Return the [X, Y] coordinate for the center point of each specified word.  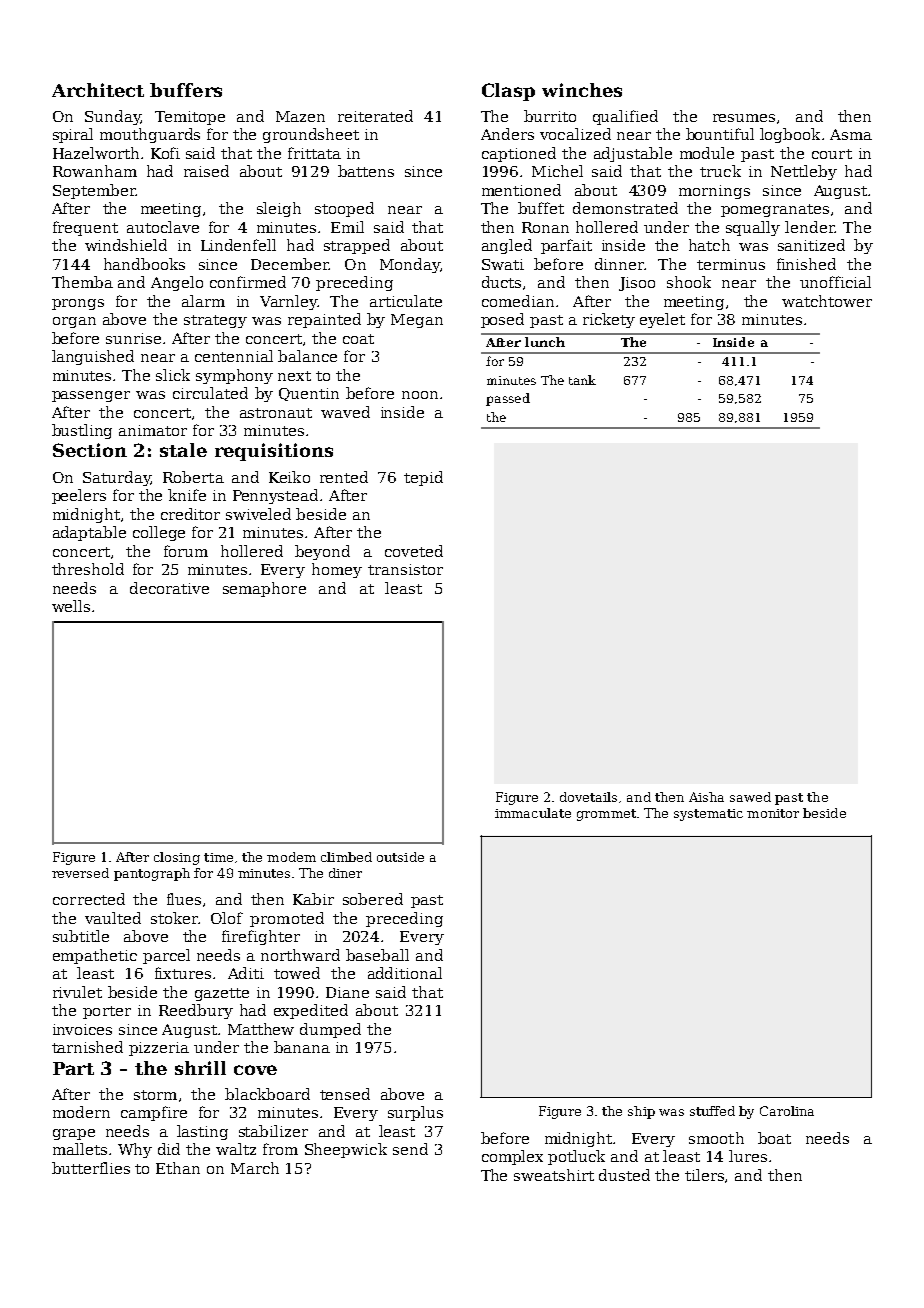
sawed [750, 797]
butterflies [91, 1168]
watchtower [827, 301]
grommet [606, 815]
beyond [322, 552]
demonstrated [625, 208]
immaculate [533, 813]
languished [93, 357]
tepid [423, 478]
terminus [731, 264]
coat [358, 339]
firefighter [261, 937]
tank [582, 380]
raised [206, 171]
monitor [773, 813]
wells [71, 606]
